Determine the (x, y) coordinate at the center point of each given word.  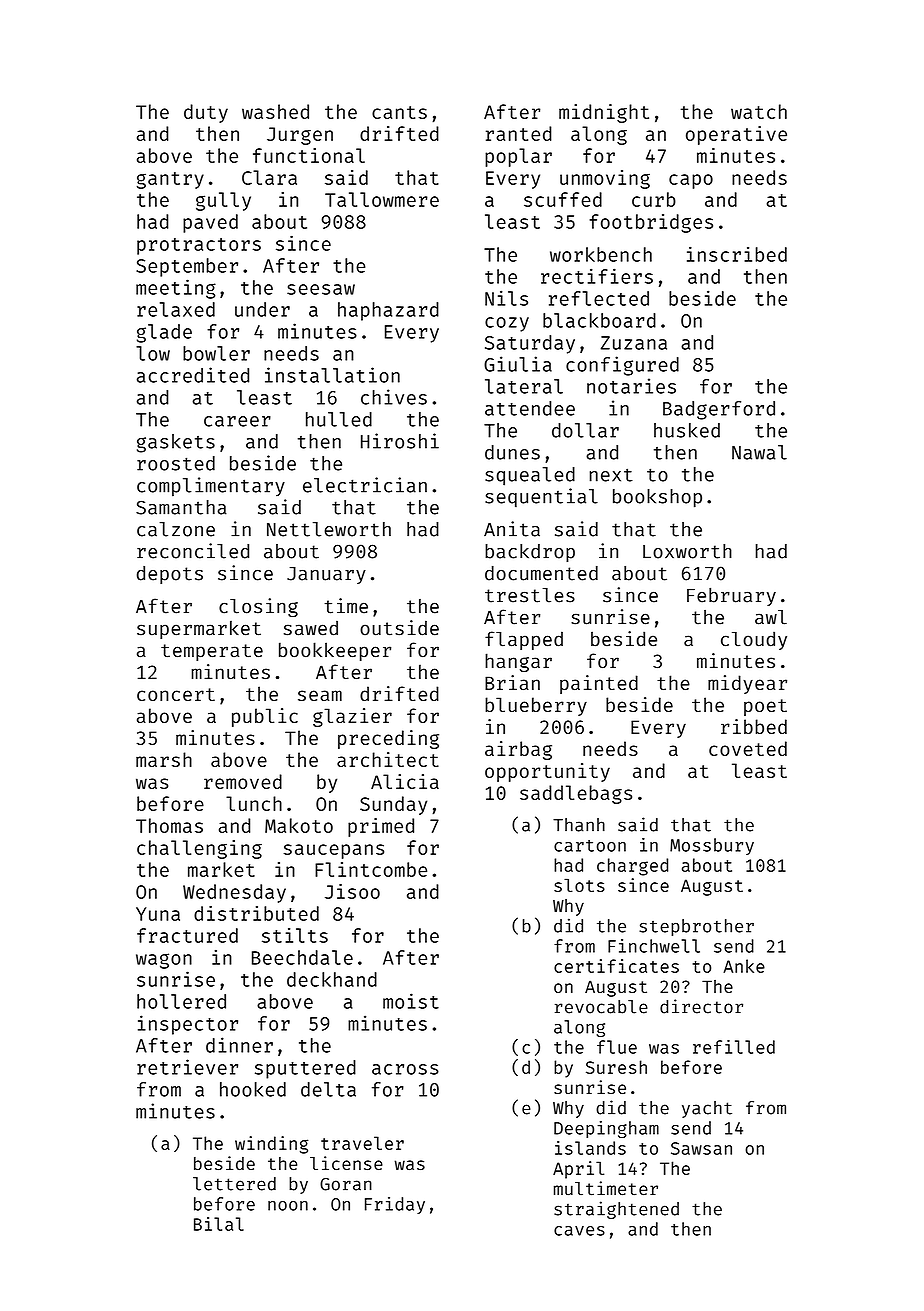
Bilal (219, 1224)
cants (399, 112)
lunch (254, 803)
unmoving (605, 179)
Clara (269, 177)
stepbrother (696, 927)
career (237, 421)
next (611, 475)
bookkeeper (335, 651)
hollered (181, 1001)
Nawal (759, 452)
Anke (744, 966)
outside (399, 628)
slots (579, 885)
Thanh (579, 825)
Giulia (518, 364)
